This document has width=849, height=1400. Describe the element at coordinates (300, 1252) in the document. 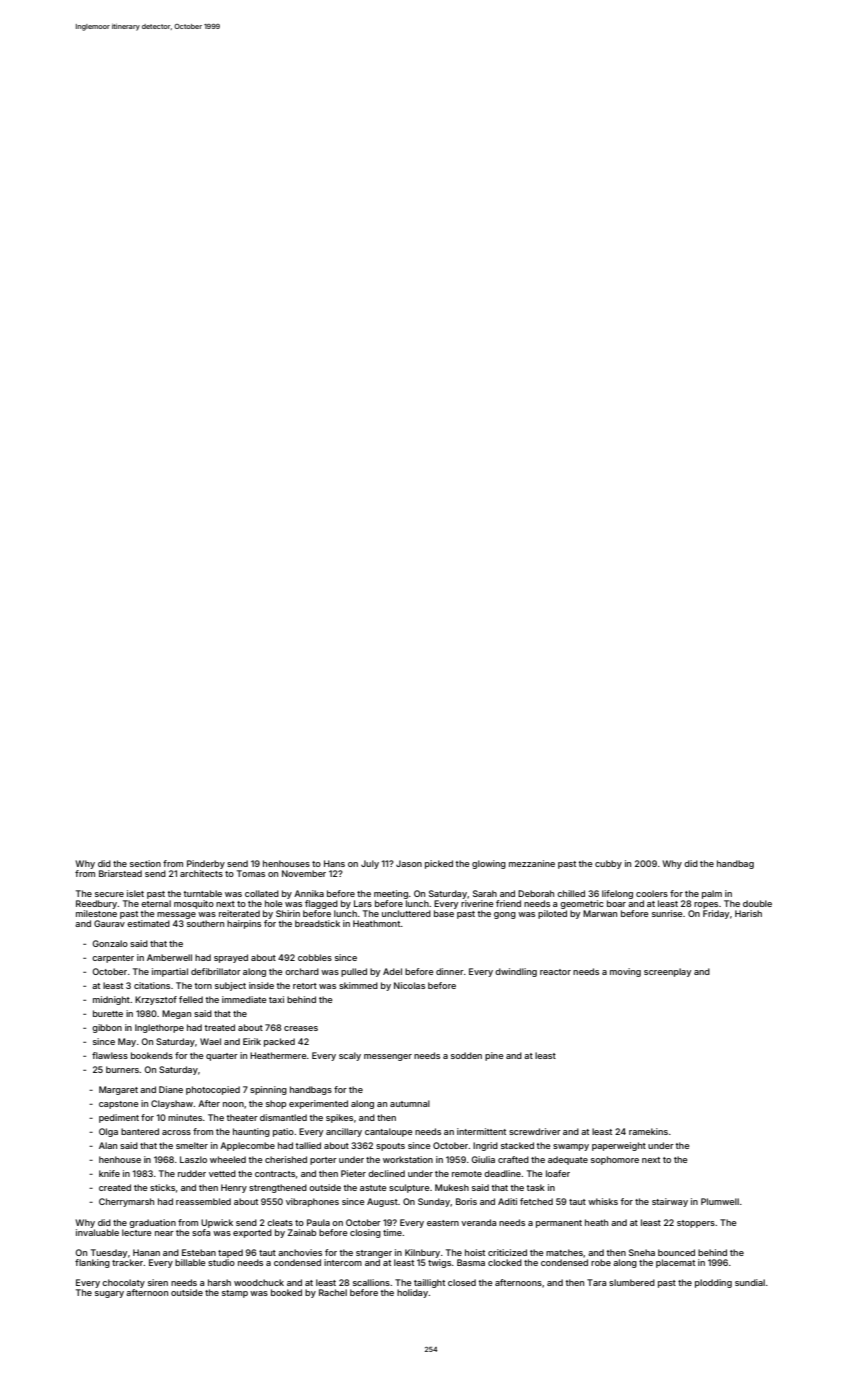

I see `anchovies` at that location.
